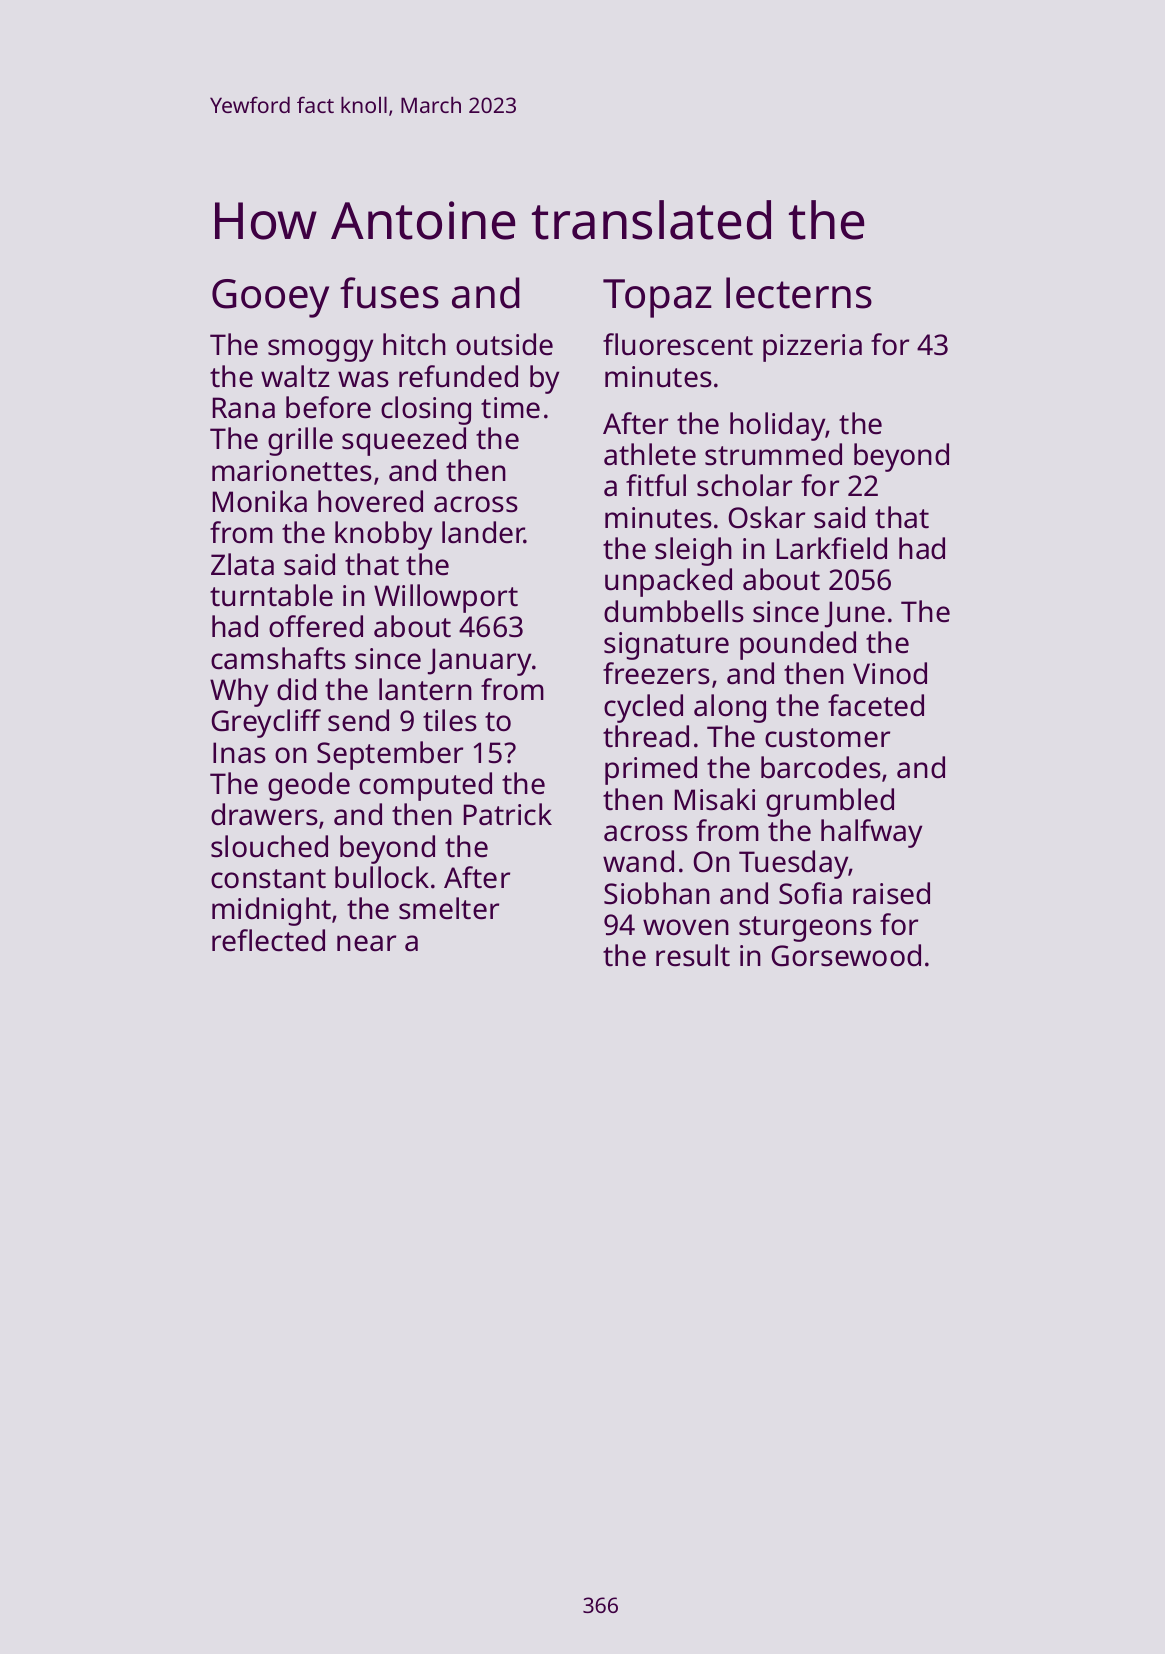 This image has width=1165, height=1654. I want to click on Gooey, so click(270, 298).
